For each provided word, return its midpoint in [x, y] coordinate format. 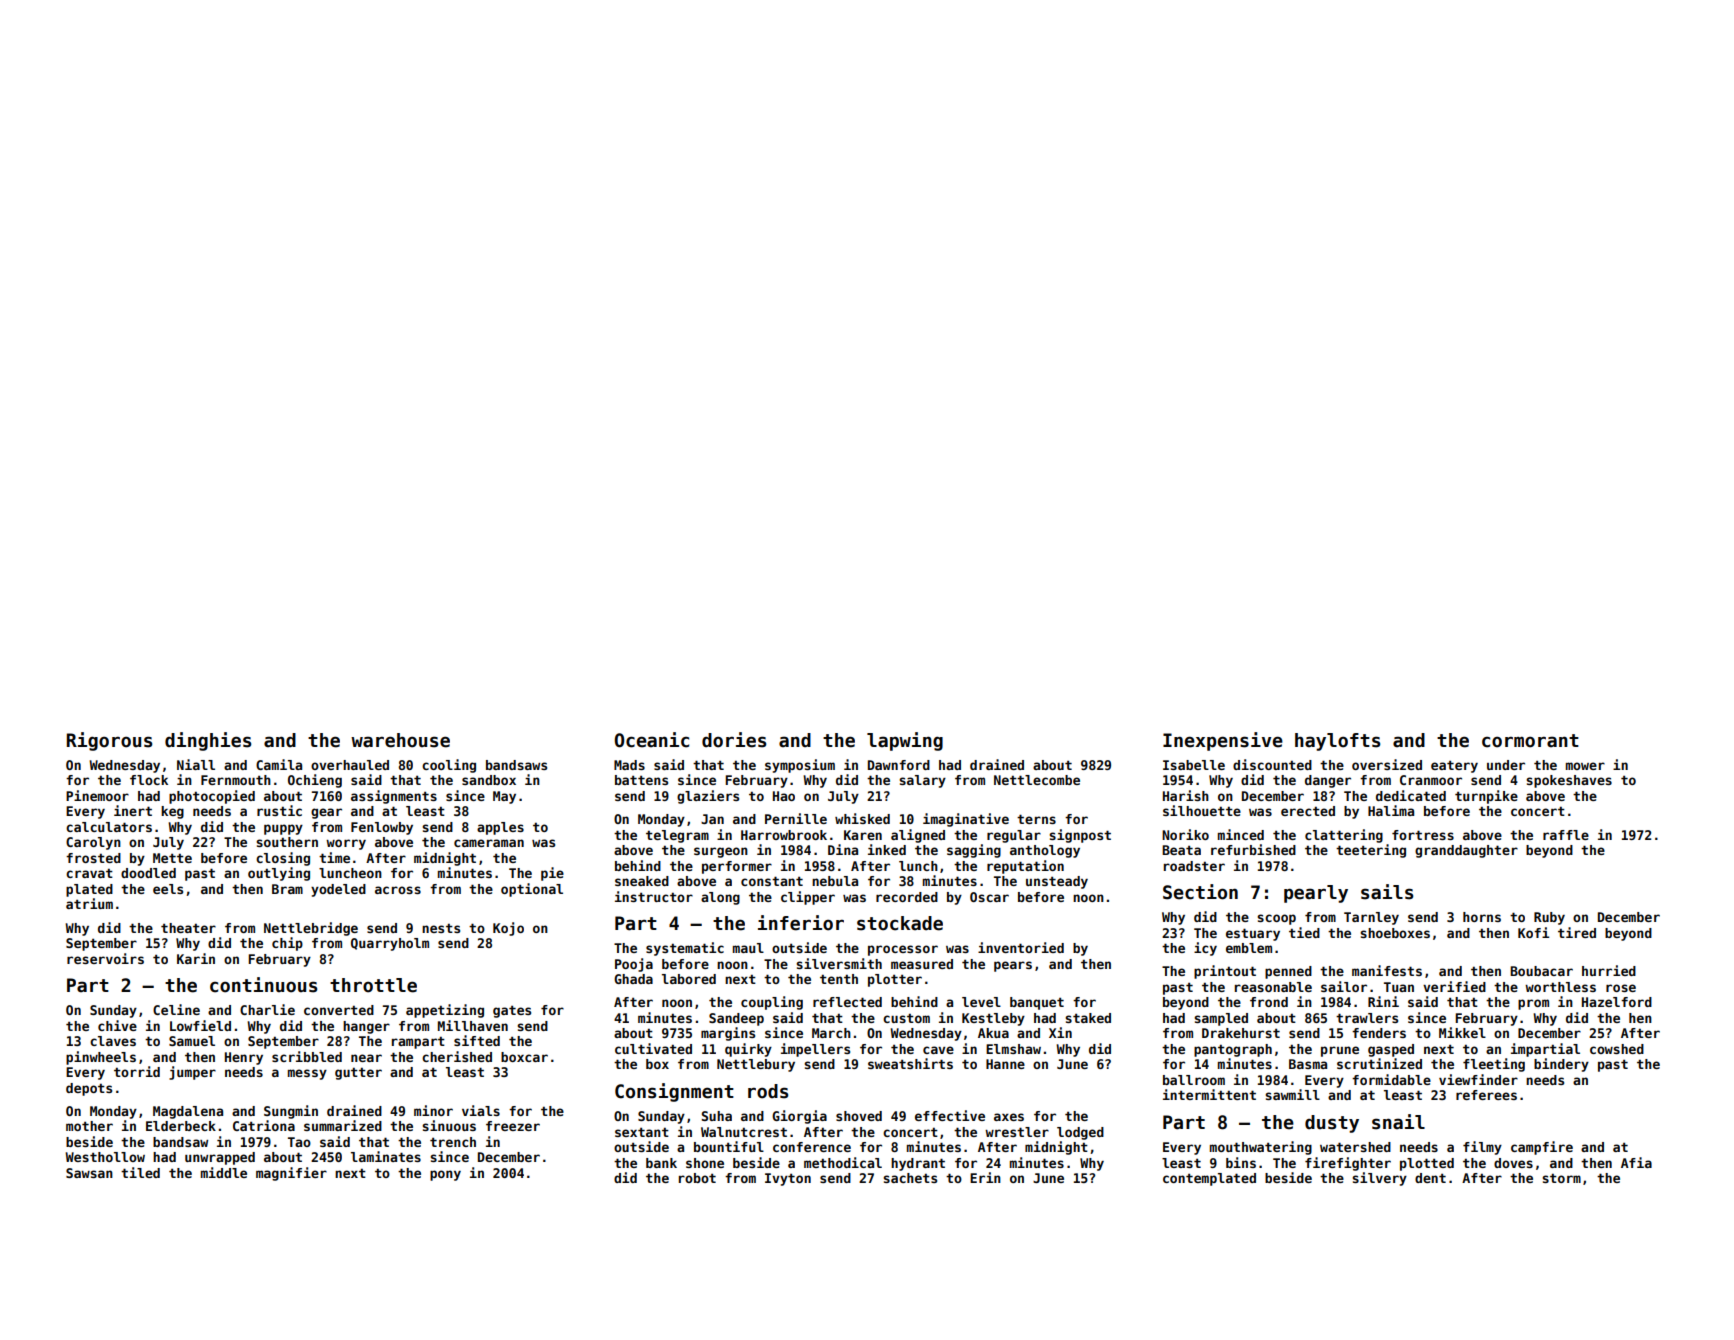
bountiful [729, 1146]
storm [1561, 1178]
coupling [772, 1003]
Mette [172, 858]
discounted [1272, 764]
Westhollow [105, 1157]
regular [1014, 836]
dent [1430, 1178]
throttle [373, 985]
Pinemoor [97, 795]
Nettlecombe [1037, 780]
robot [697, 1178]
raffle [1566, 835]
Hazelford [1617, 1002]
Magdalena [188, 1112]
